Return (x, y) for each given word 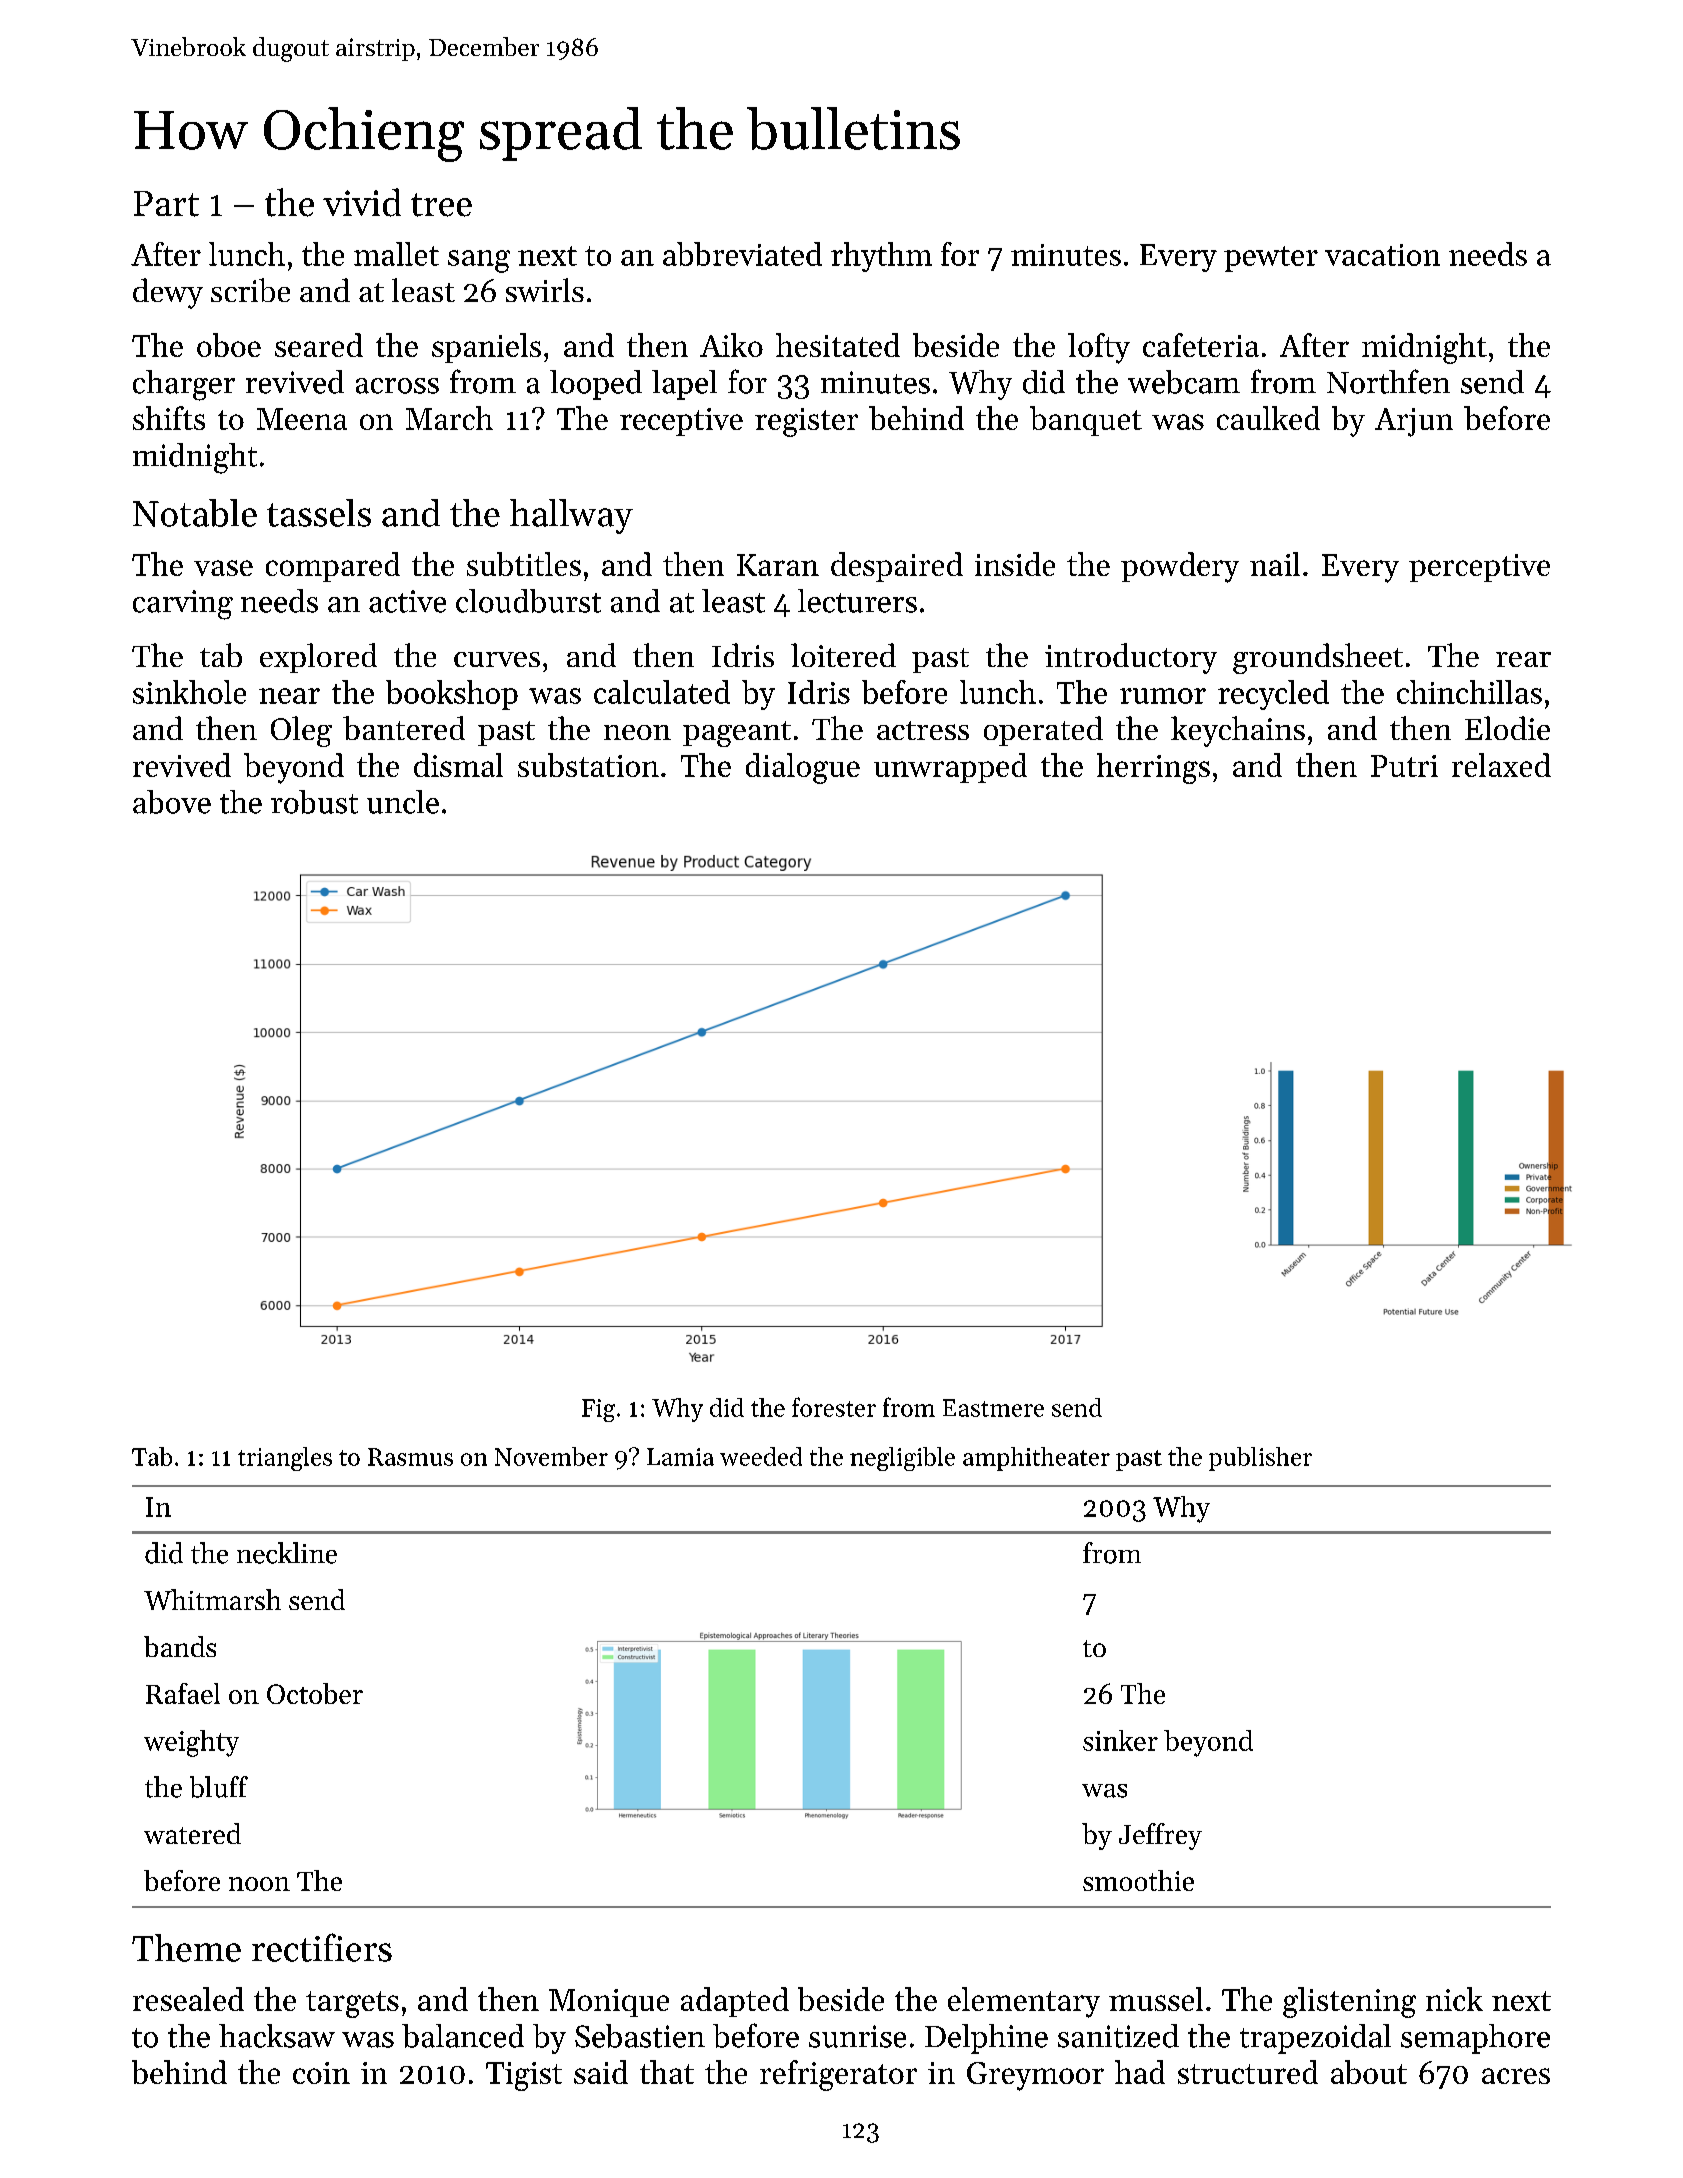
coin (321, 2073)
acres (1516, 2076)
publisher (1260, 1459)
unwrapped (950, 768)
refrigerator (838, 2075)
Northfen (1388, 381)
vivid (362, 202)
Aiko (731, 345)
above (172, 802)
